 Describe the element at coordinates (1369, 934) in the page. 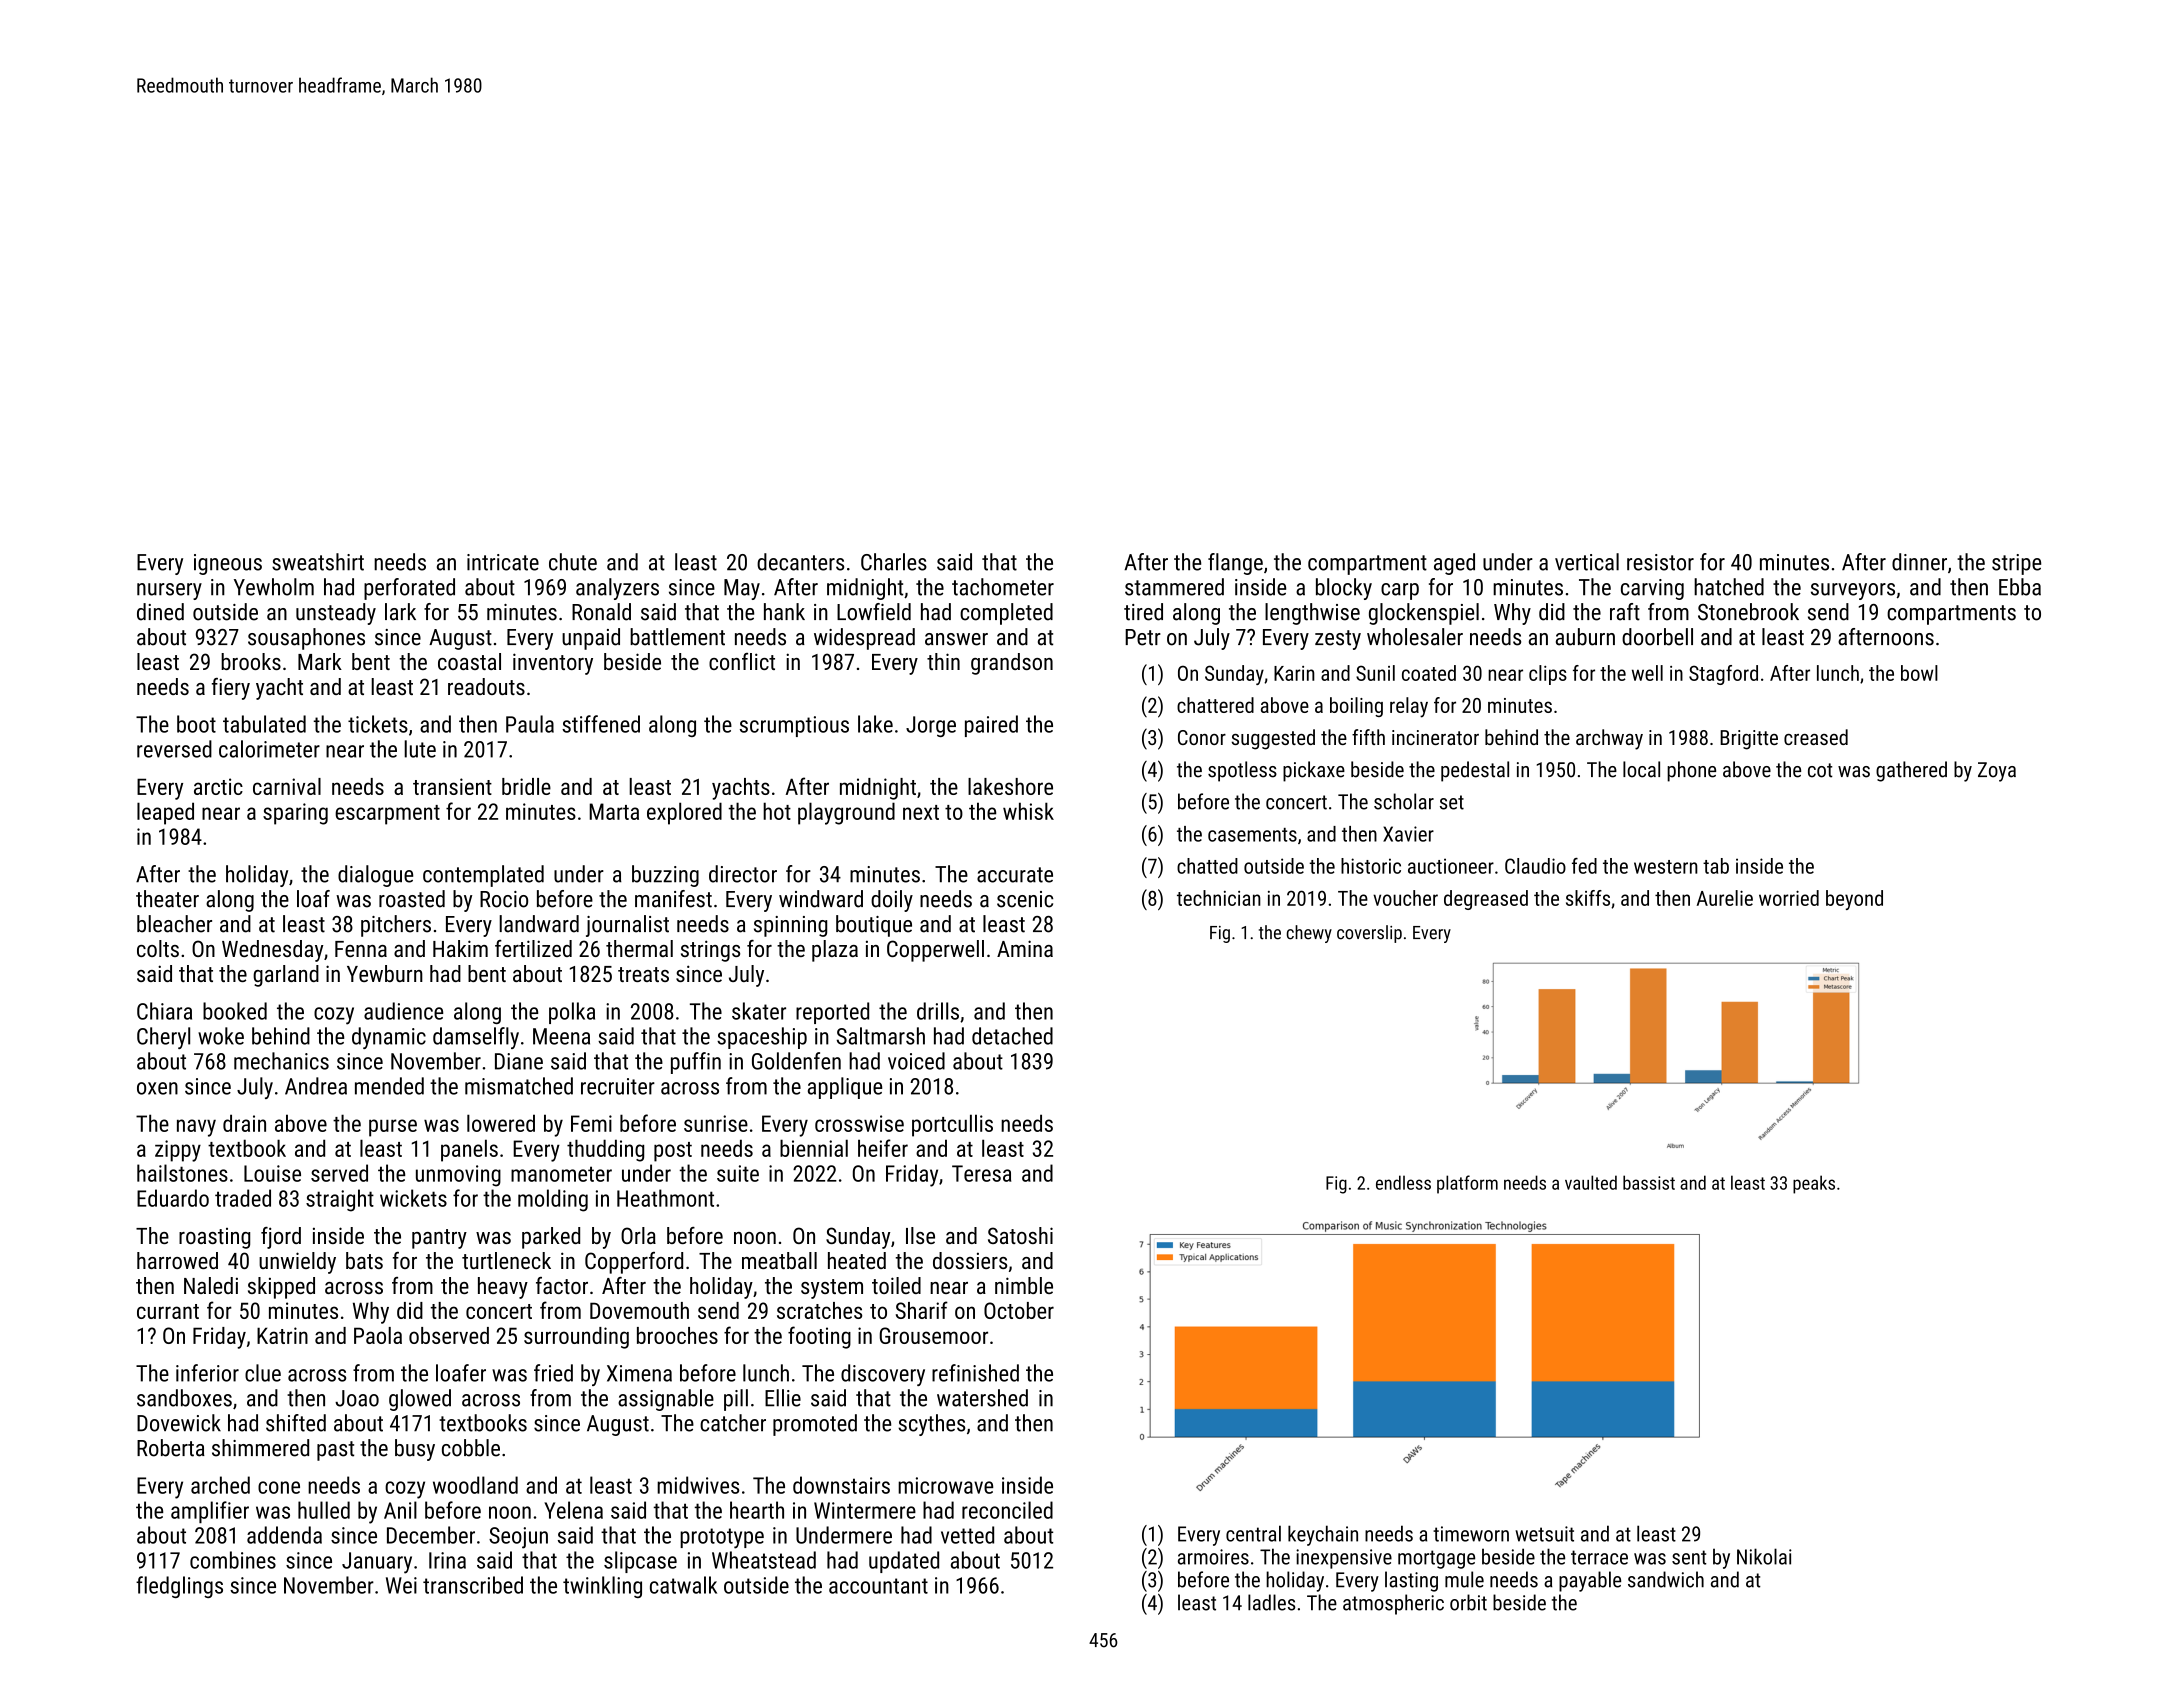

I see `coverslip` at that location.
